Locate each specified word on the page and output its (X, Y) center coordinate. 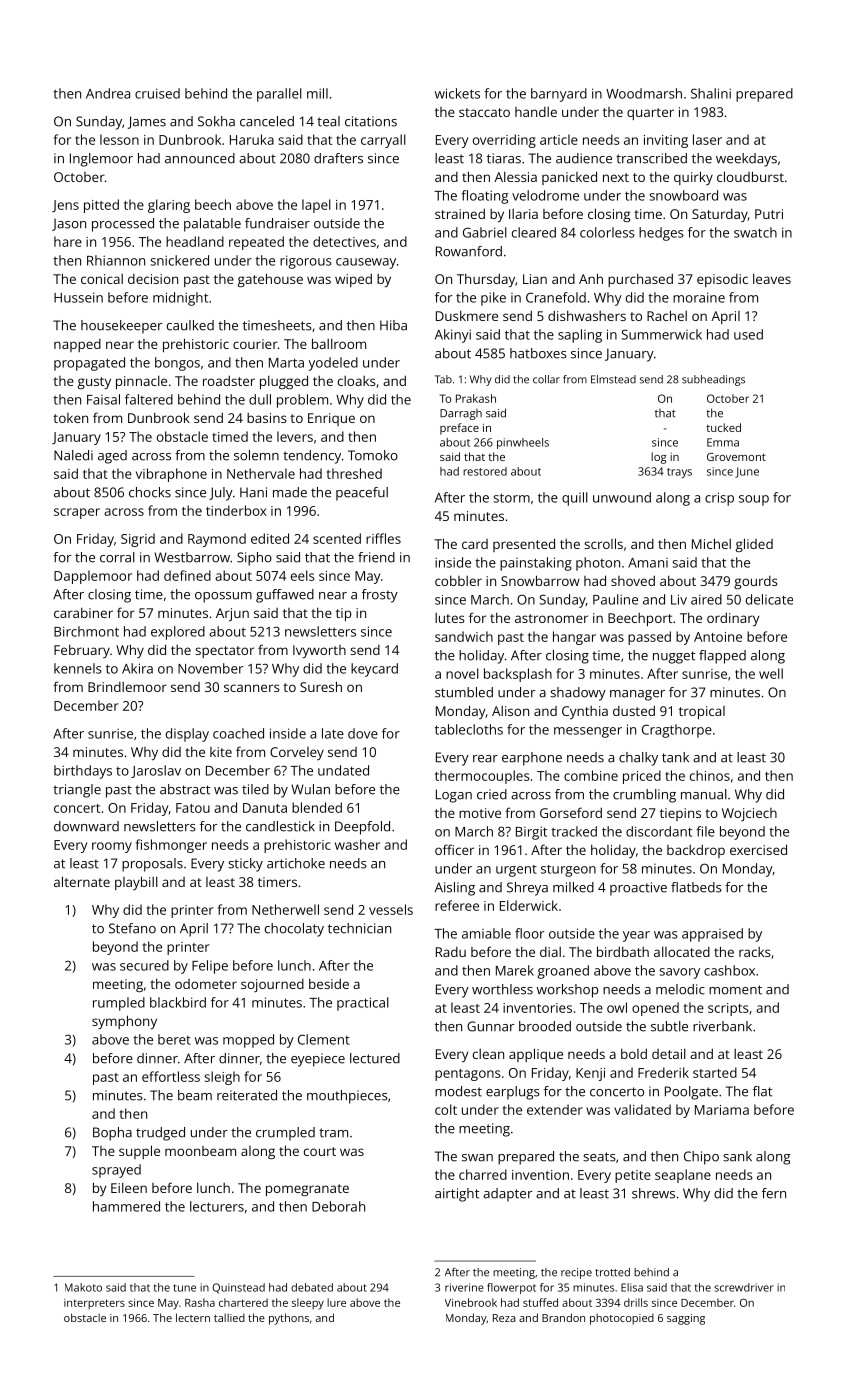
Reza (504, 1318)
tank (675, 757)
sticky (245, 865)
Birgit (531, 833)
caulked (190, 325)
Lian (535, 279)
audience (584, 158)
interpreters (94, 1304)
